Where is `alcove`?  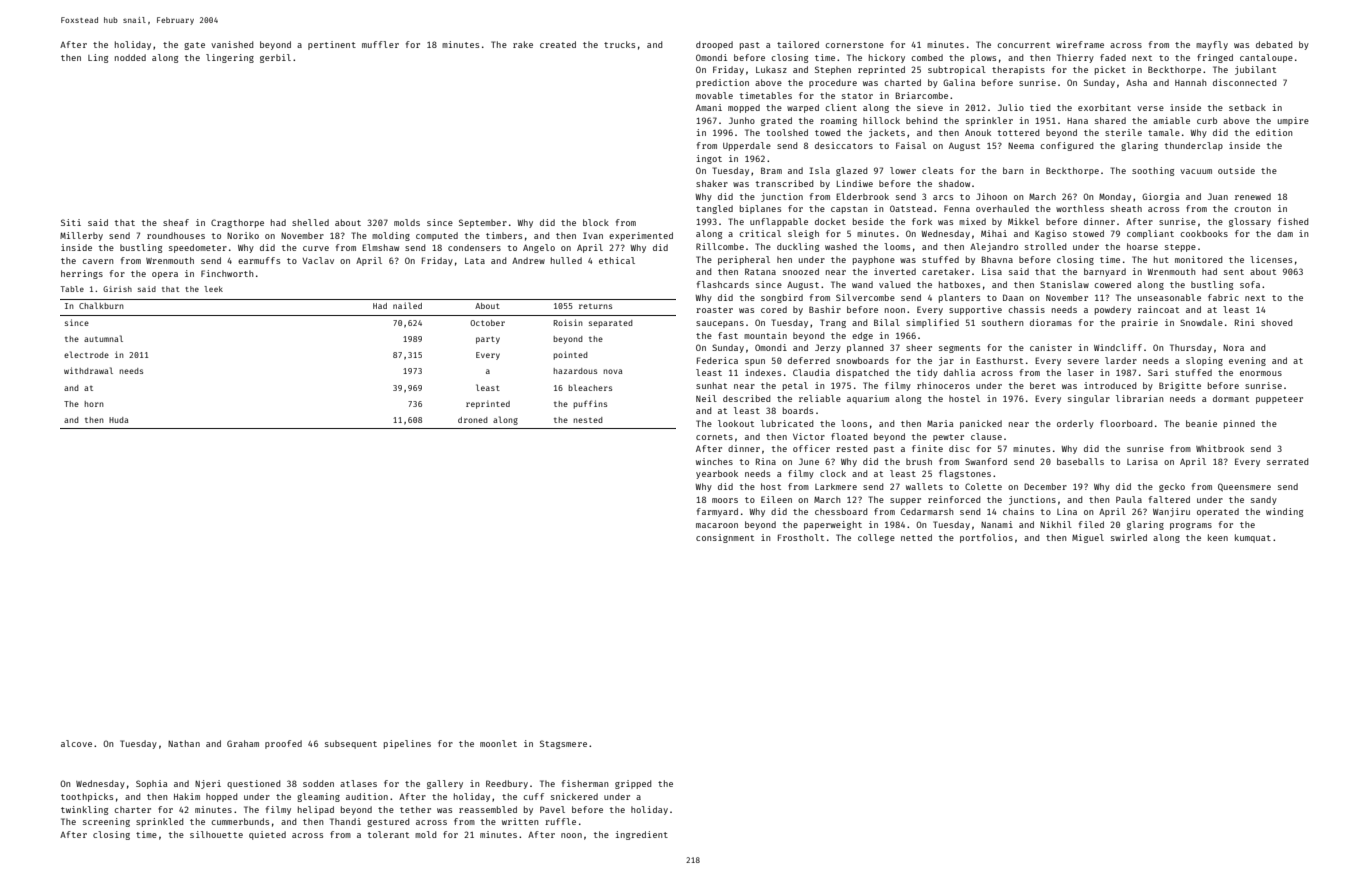 alcove is located at coordinates (76, 743).
